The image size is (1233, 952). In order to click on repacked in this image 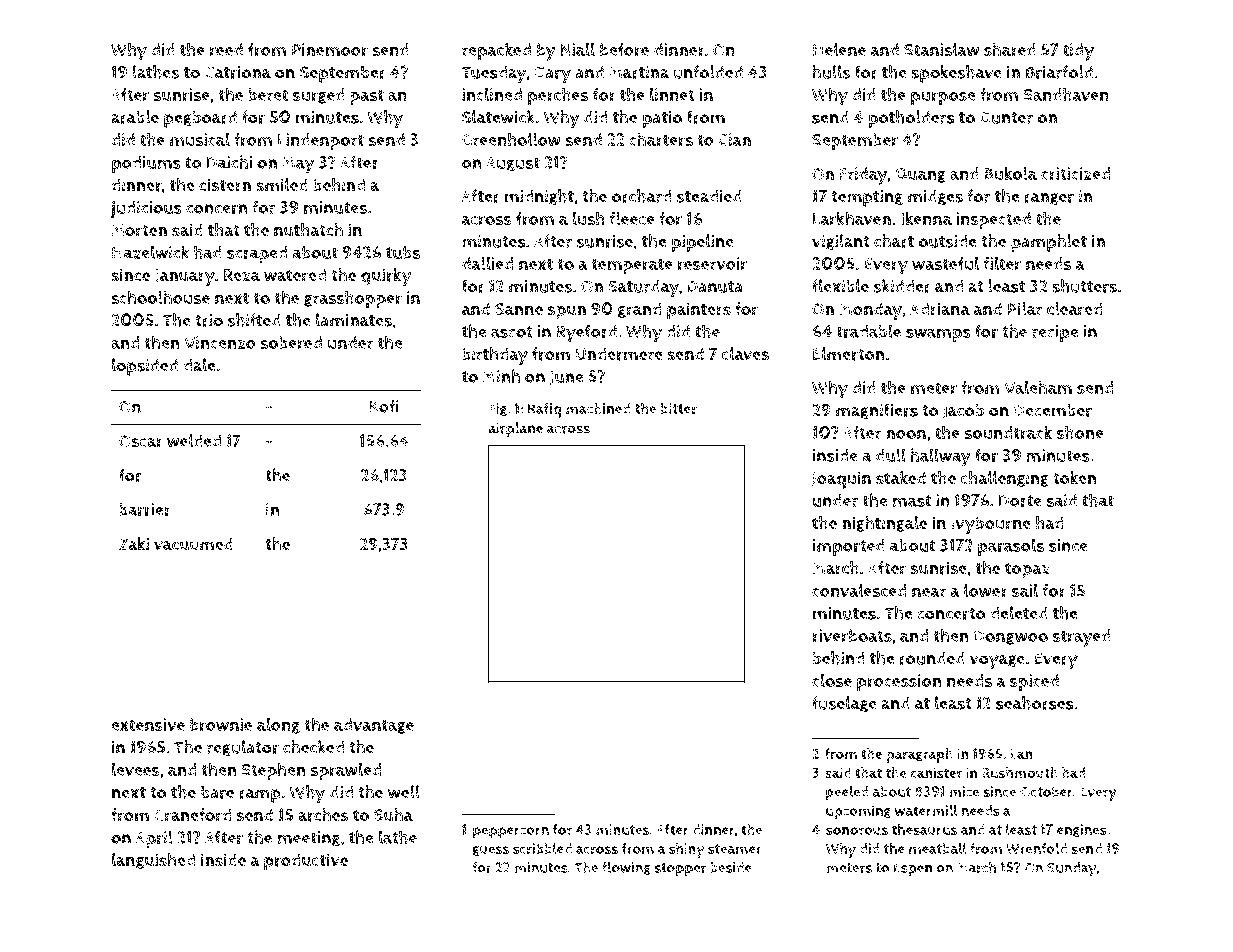, I will do `click(496, 51)`.
